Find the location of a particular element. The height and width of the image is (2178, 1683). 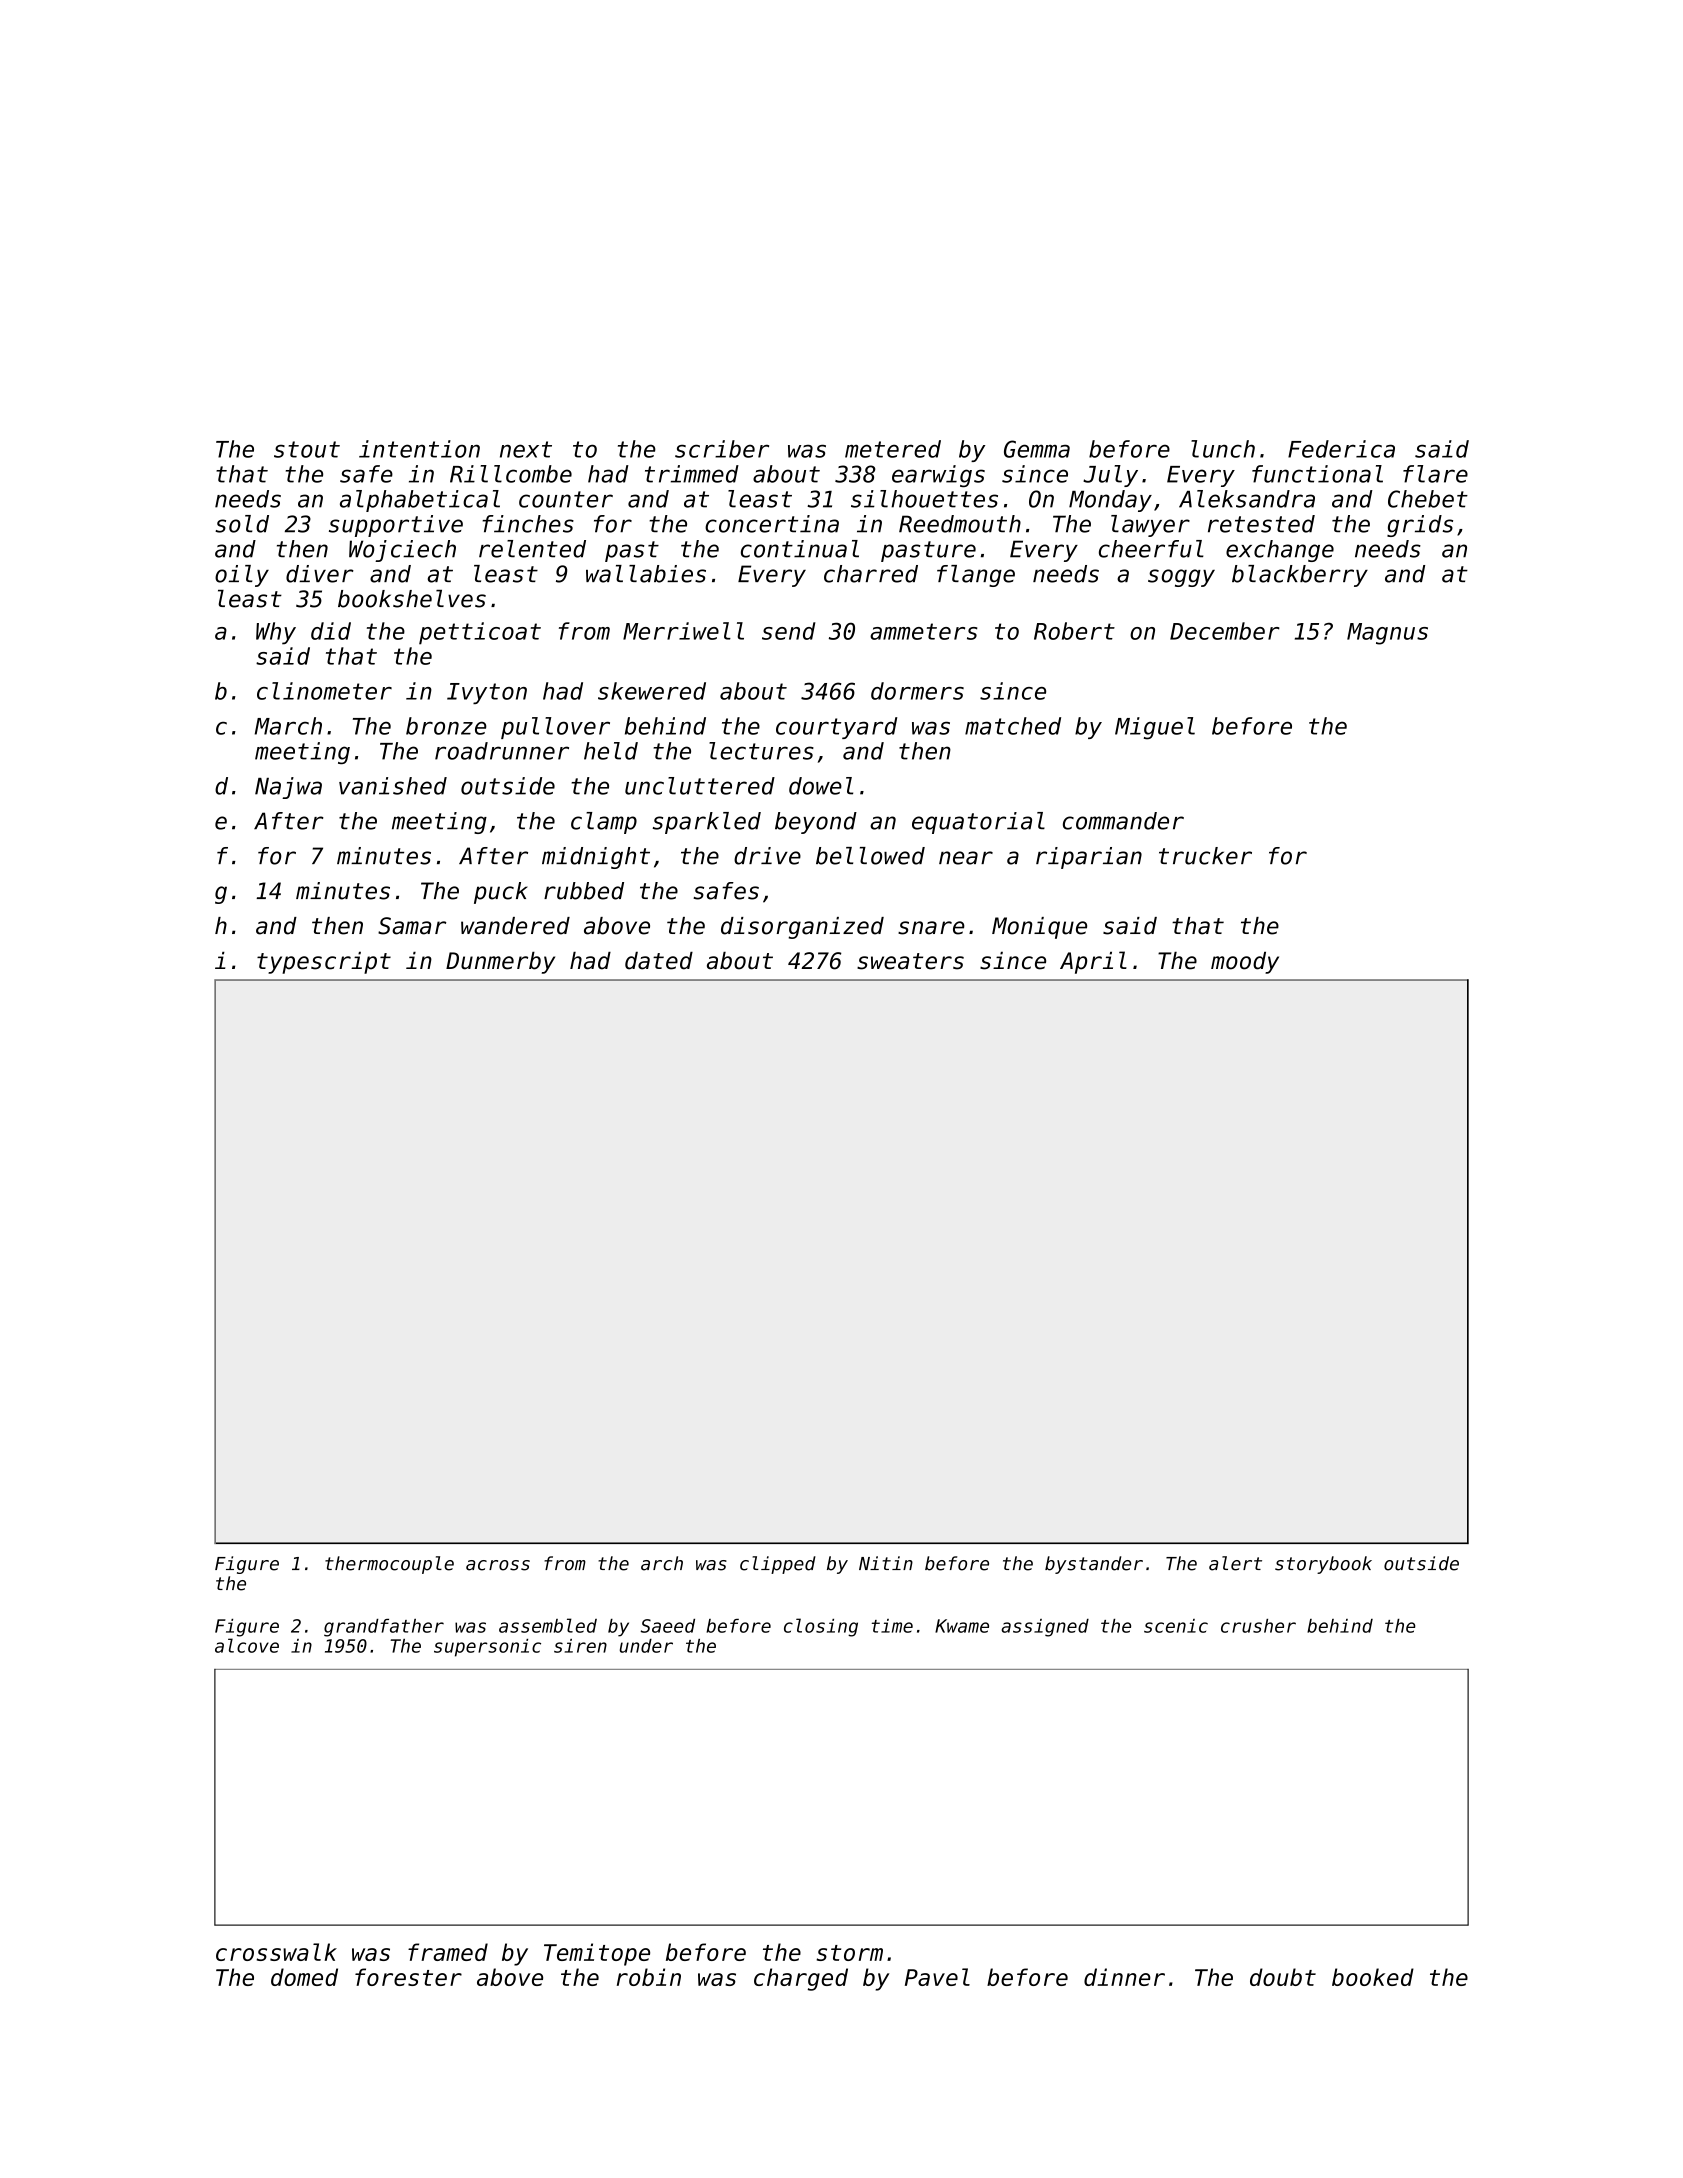

trimmed is located at coordinates (692, 474).
